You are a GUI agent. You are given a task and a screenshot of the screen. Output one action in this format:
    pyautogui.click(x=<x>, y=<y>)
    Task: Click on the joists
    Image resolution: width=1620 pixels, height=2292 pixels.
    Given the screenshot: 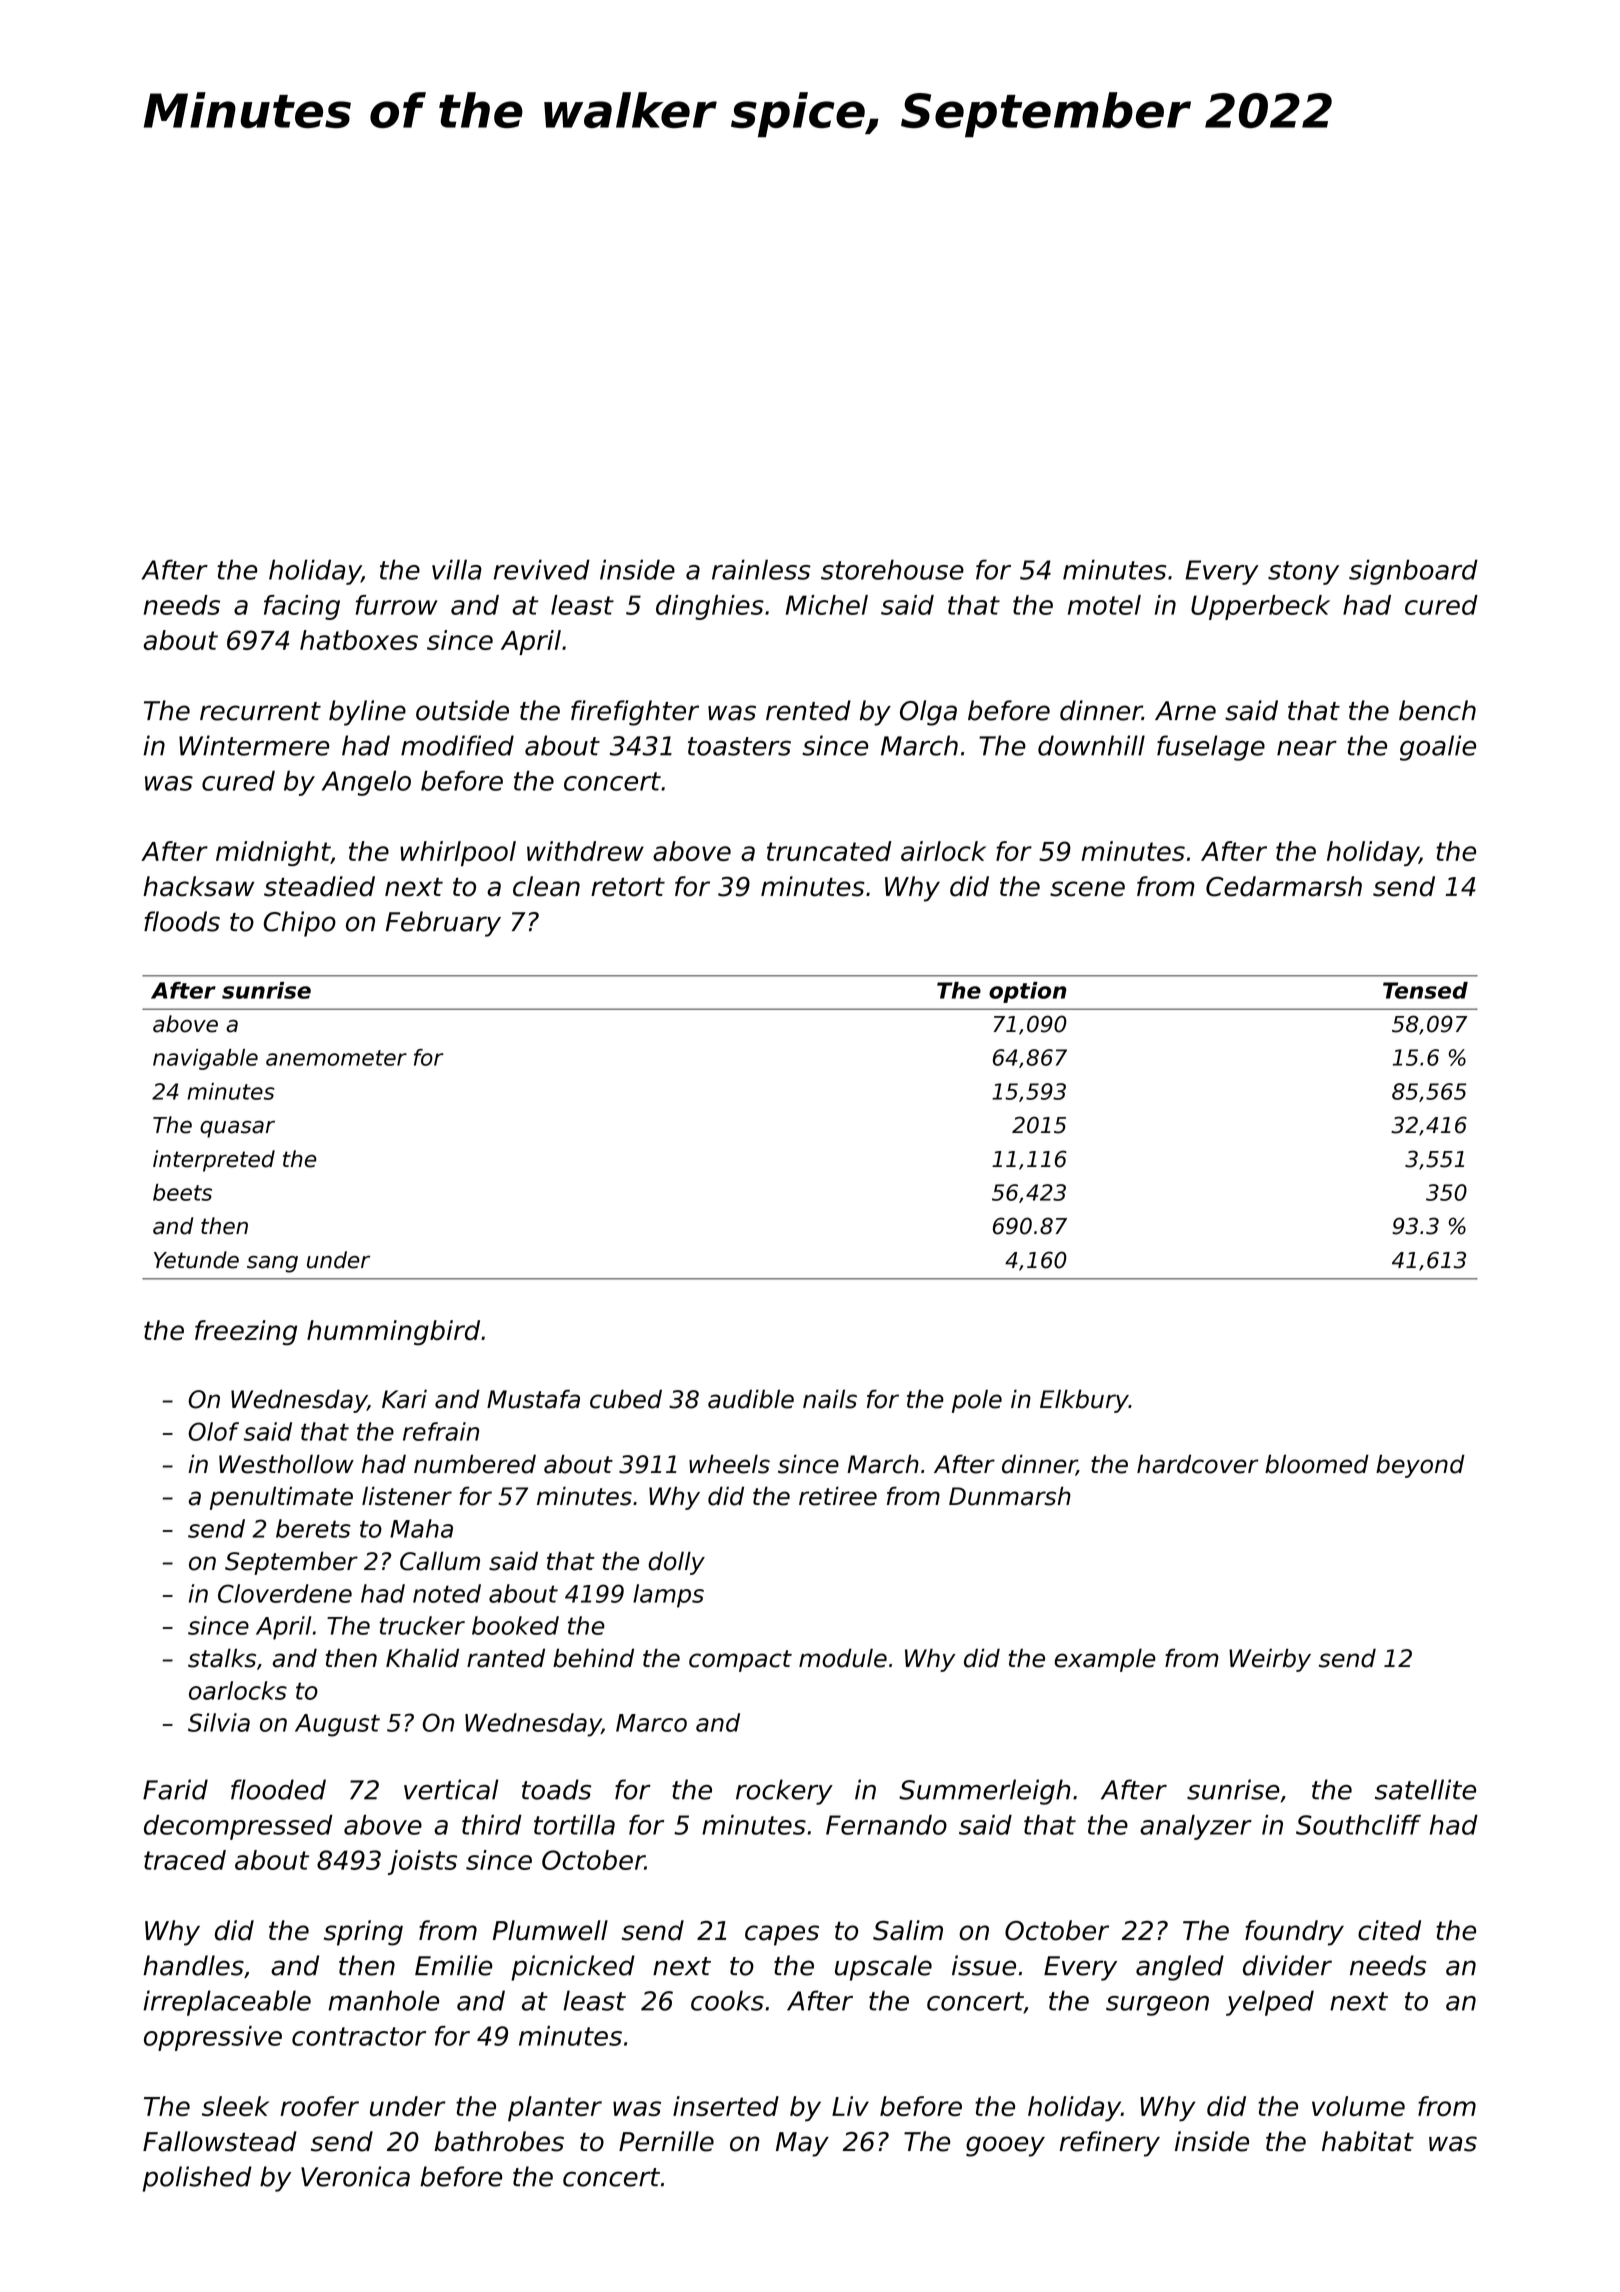 What is the action you would take?
    pyautogui.click(x=422, y=1862)
